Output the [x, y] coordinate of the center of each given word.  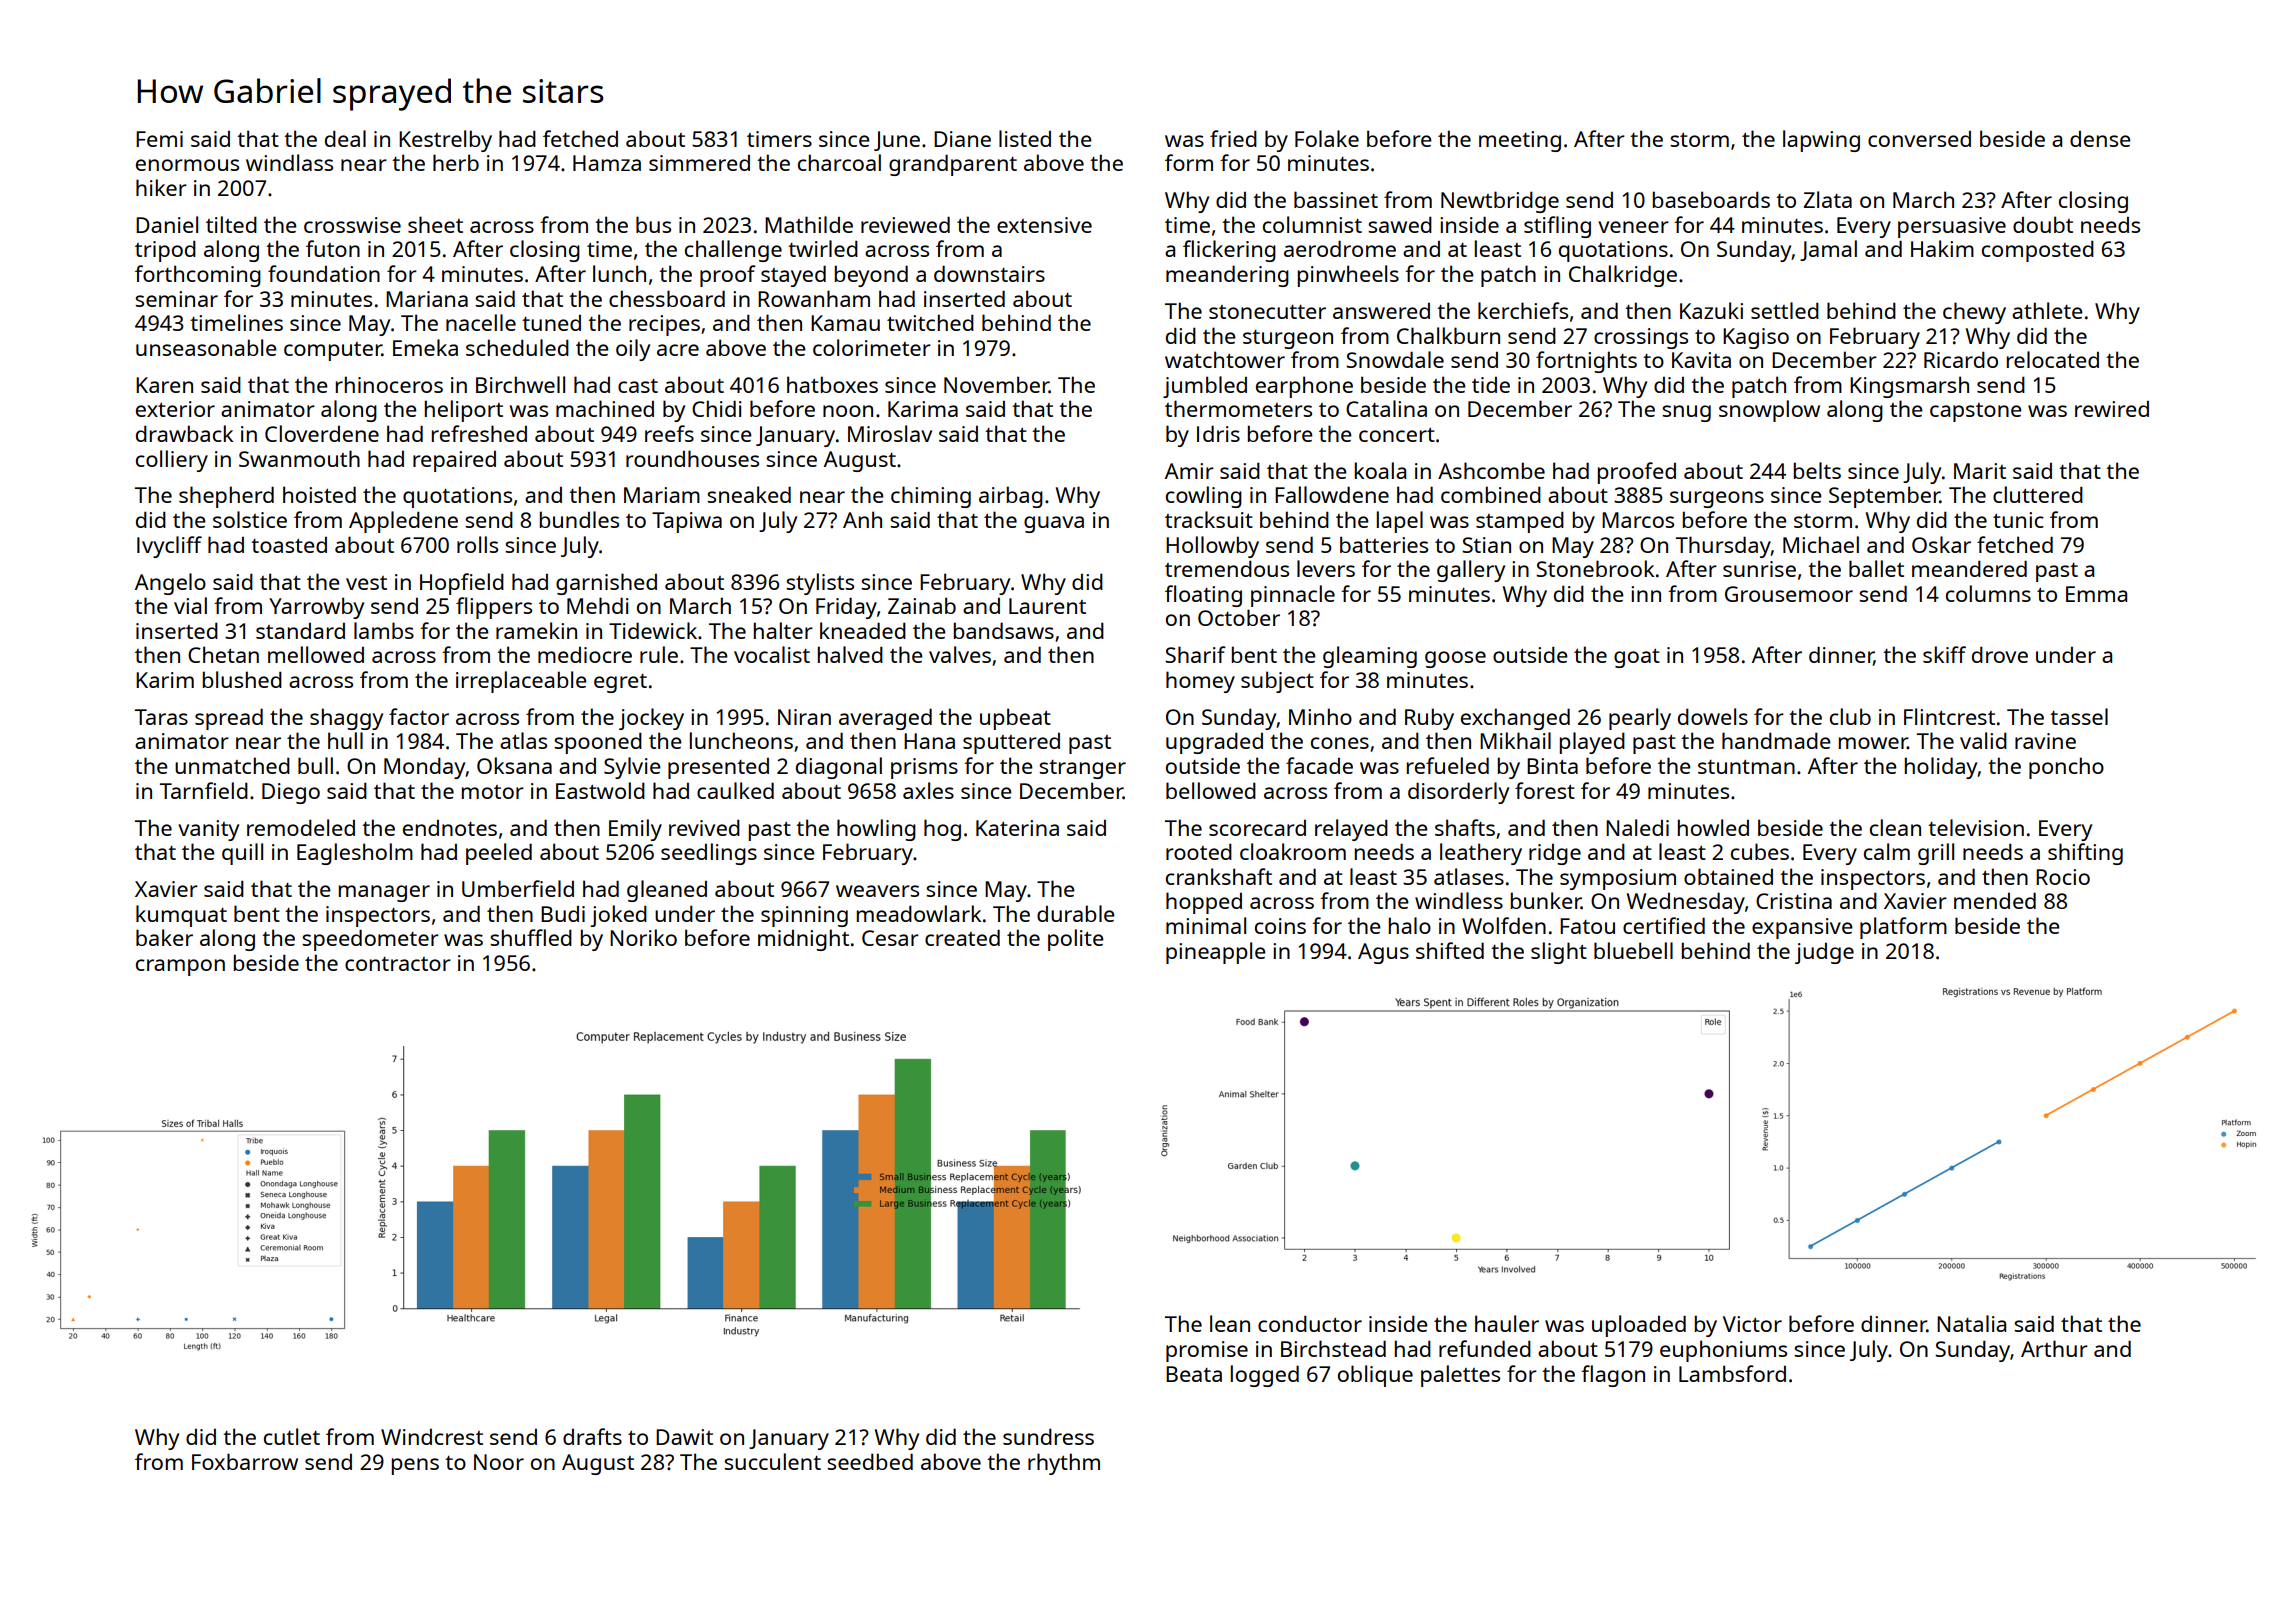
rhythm [1064, 1464]
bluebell [1633, 950]
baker [164, 937]
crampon [180, 967]
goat [1637, 658]
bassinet [1336, 199]
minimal [1206, 925]
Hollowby [1212, 547]
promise [1207, 1351]
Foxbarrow [245, 1461]
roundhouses [692, 458]
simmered [699, 163]
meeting [1520, 141]
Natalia [1971, 1323]
